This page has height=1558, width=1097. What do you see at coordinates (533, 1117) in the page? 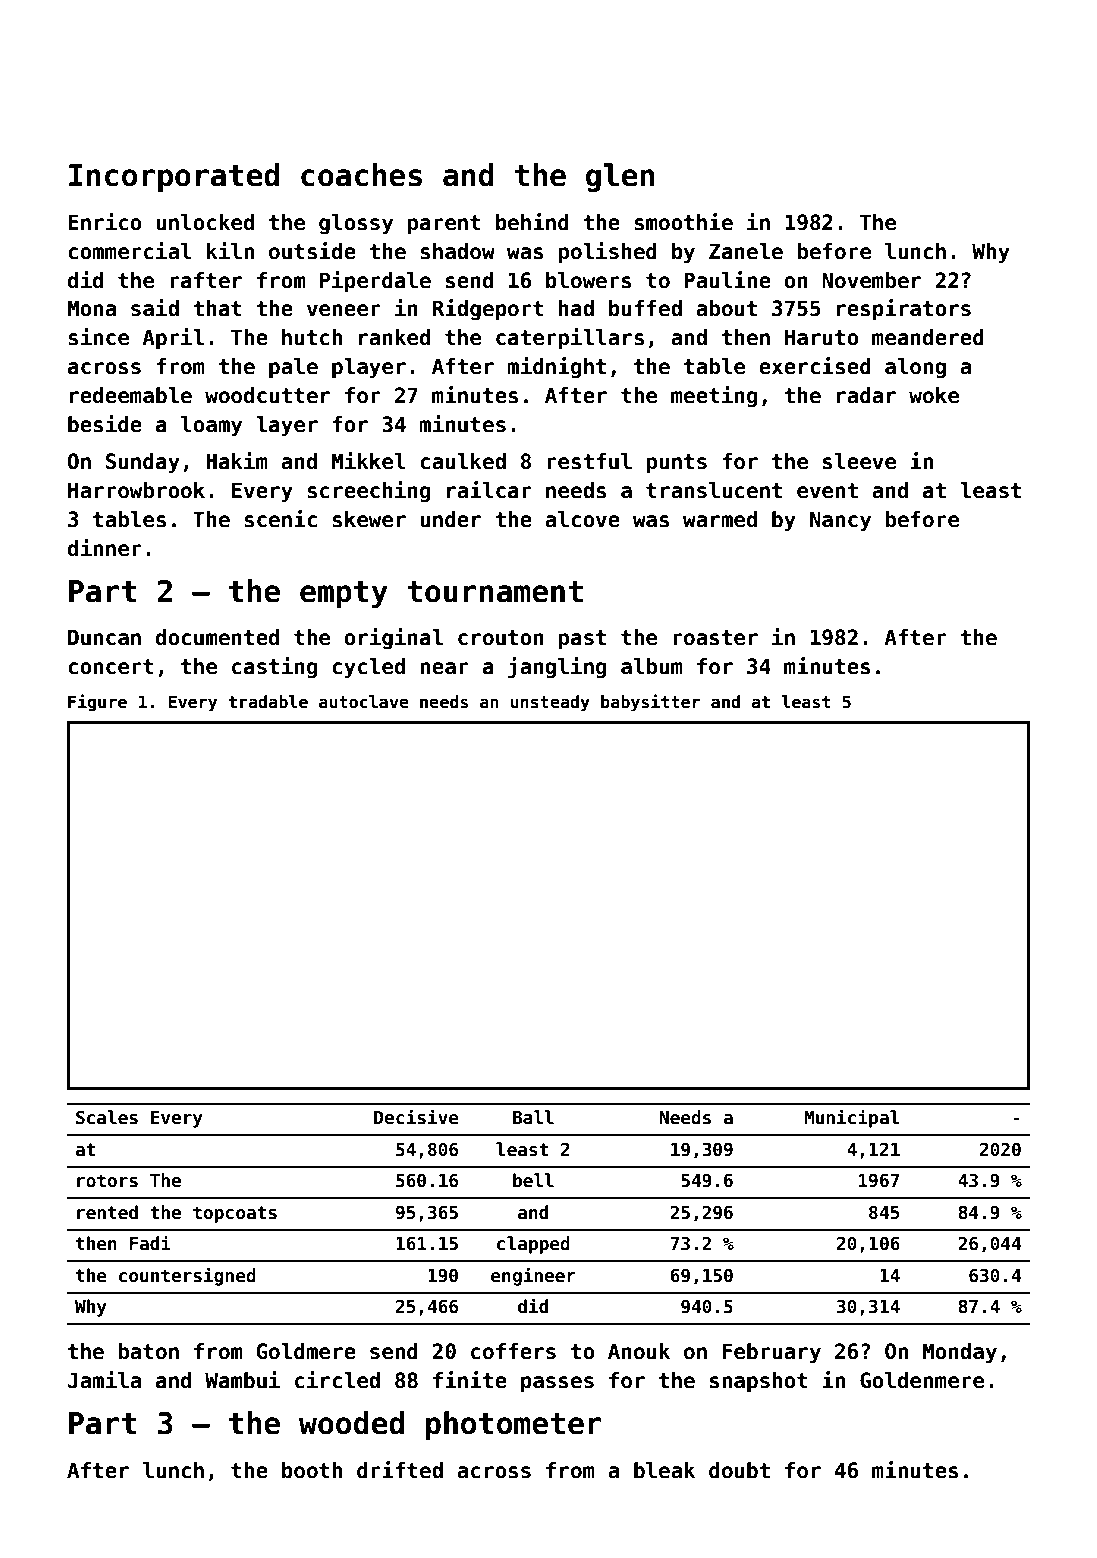
I see `Ball` at bounding box center [533, 1117].
